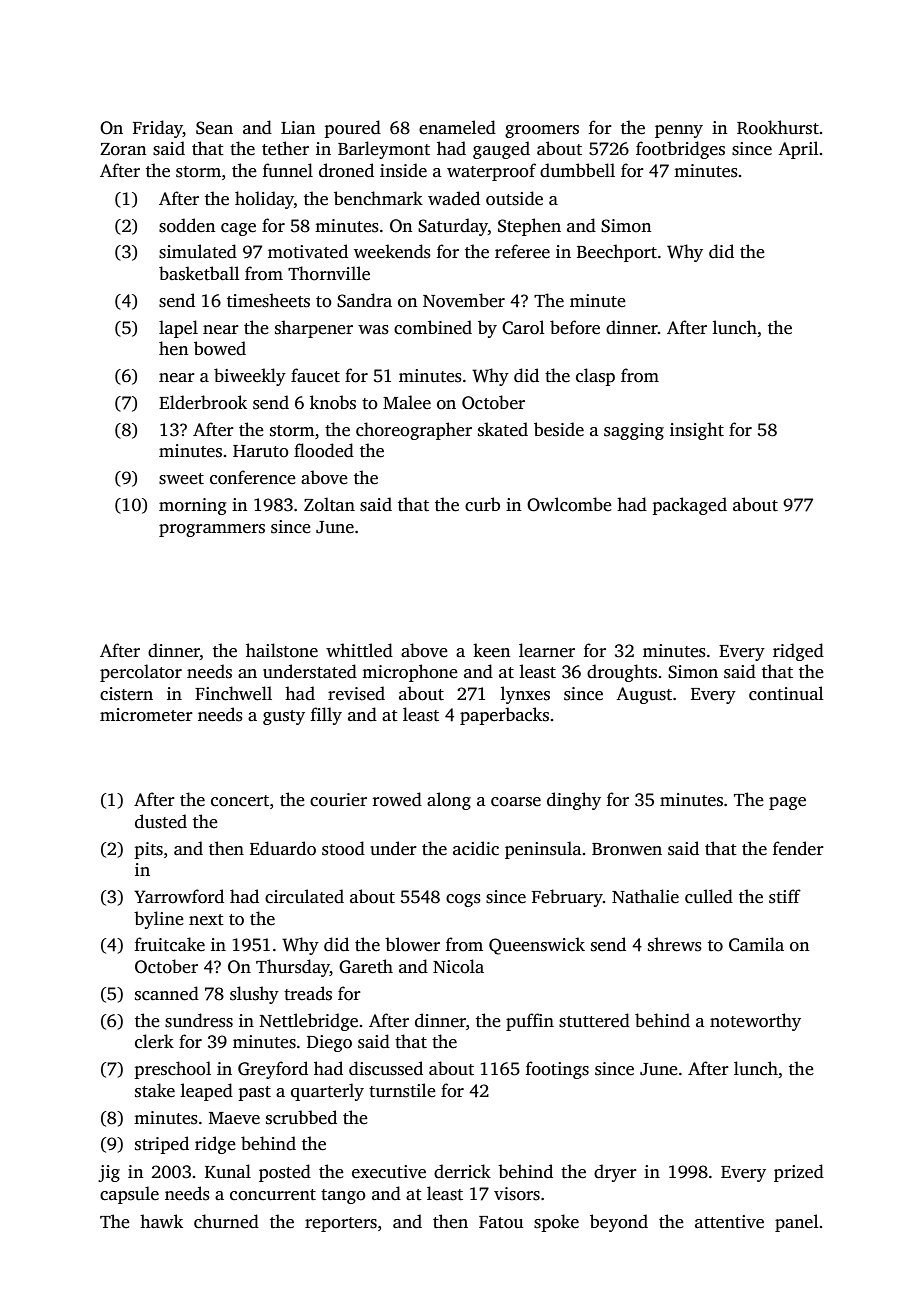  What do you see at coordinates (798, 150) in the screenshot?
I see `April` at bounding box center [798, 150].
